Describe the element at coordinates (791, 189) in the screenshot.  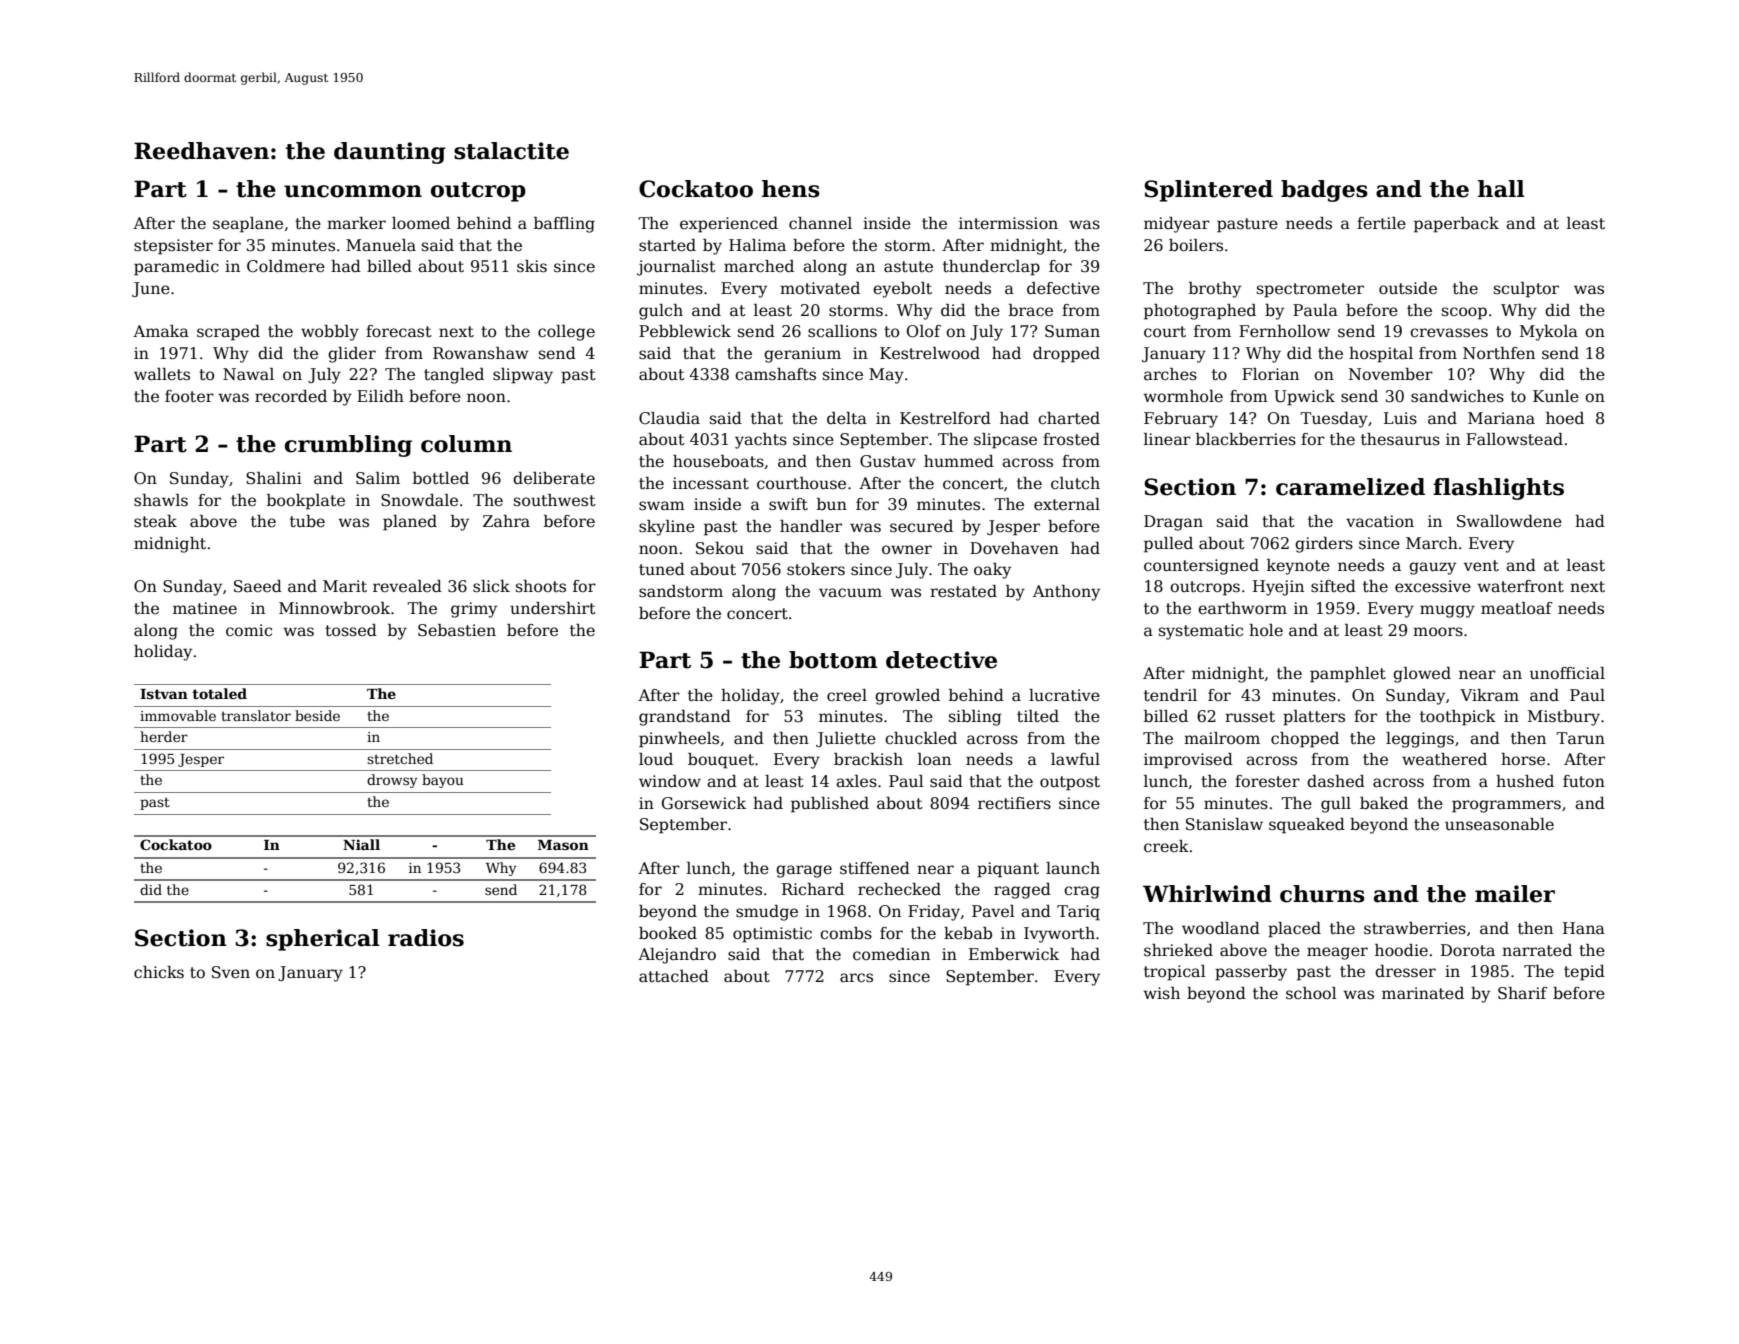
I see `hens` at that location.
